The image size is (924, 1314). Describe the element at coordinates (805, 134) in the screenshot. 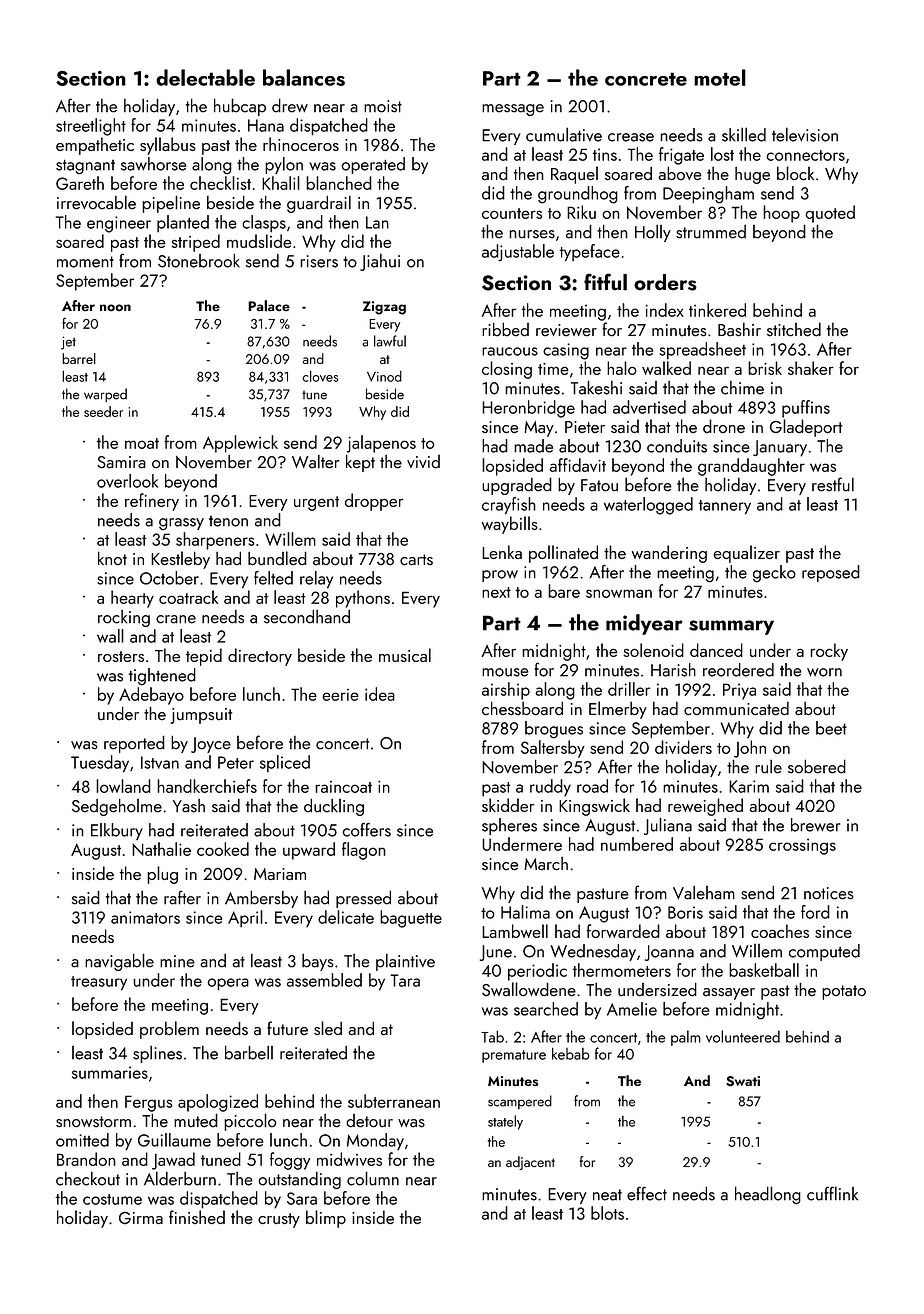

I see `television` at that location.
